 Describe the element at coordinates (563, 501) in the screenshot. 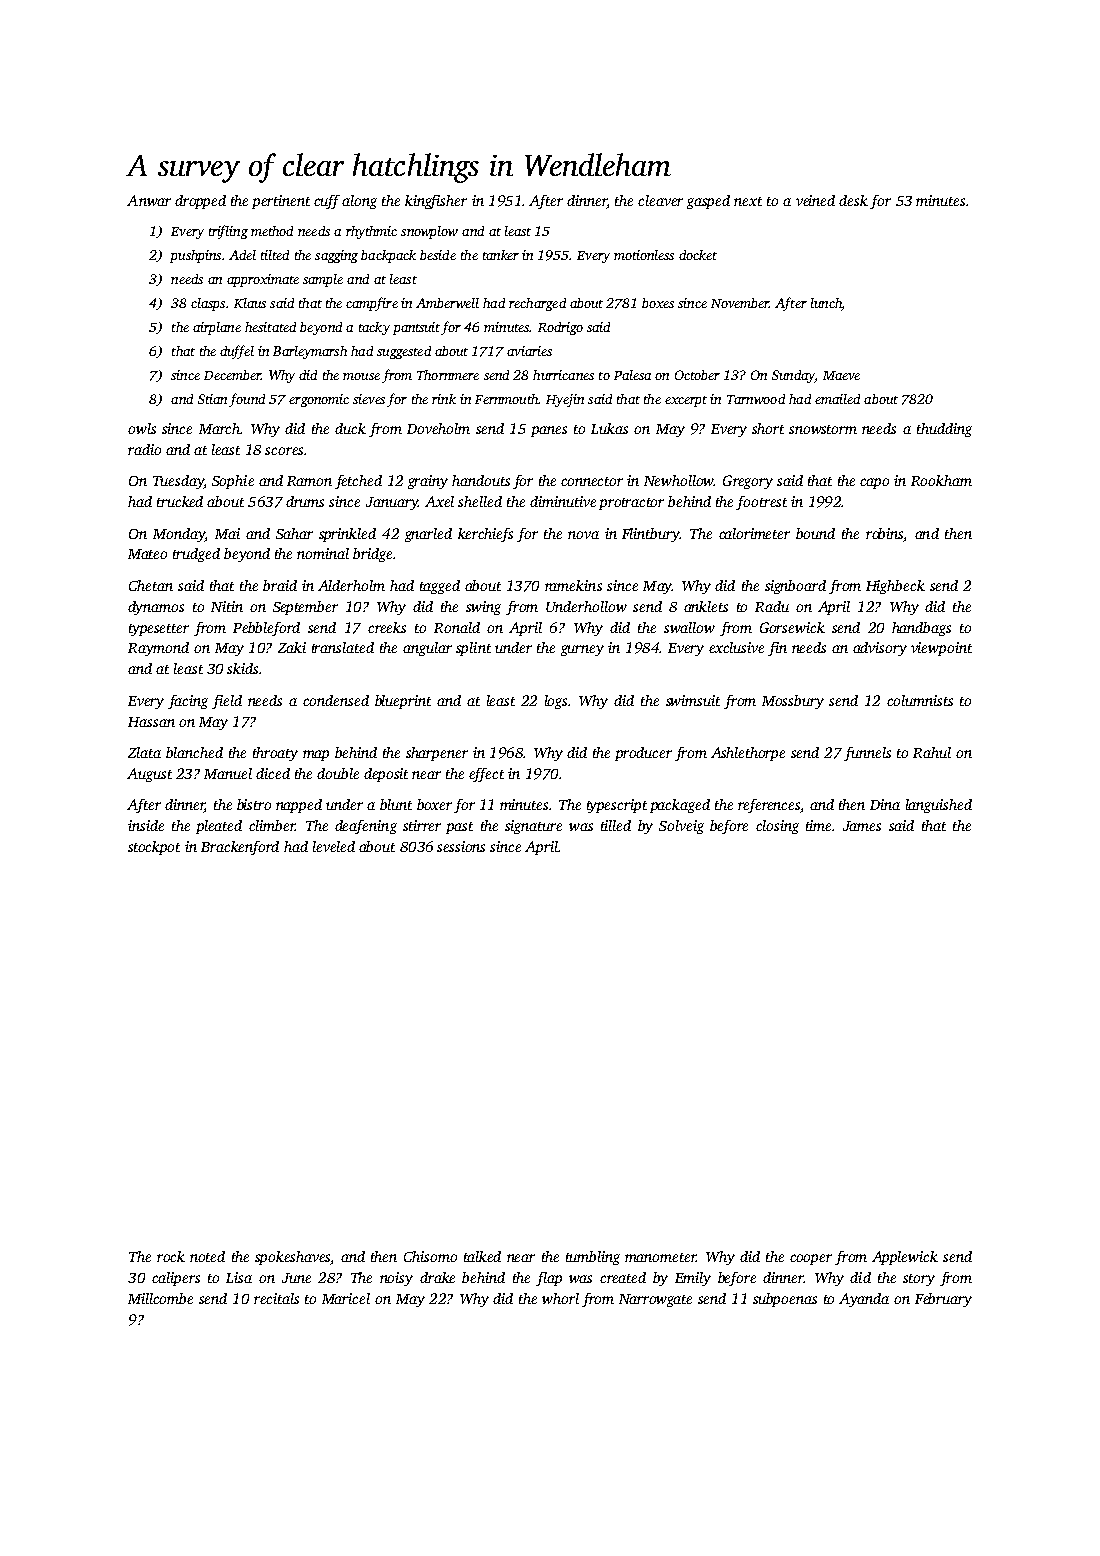

I see `diminutive` at that location.
